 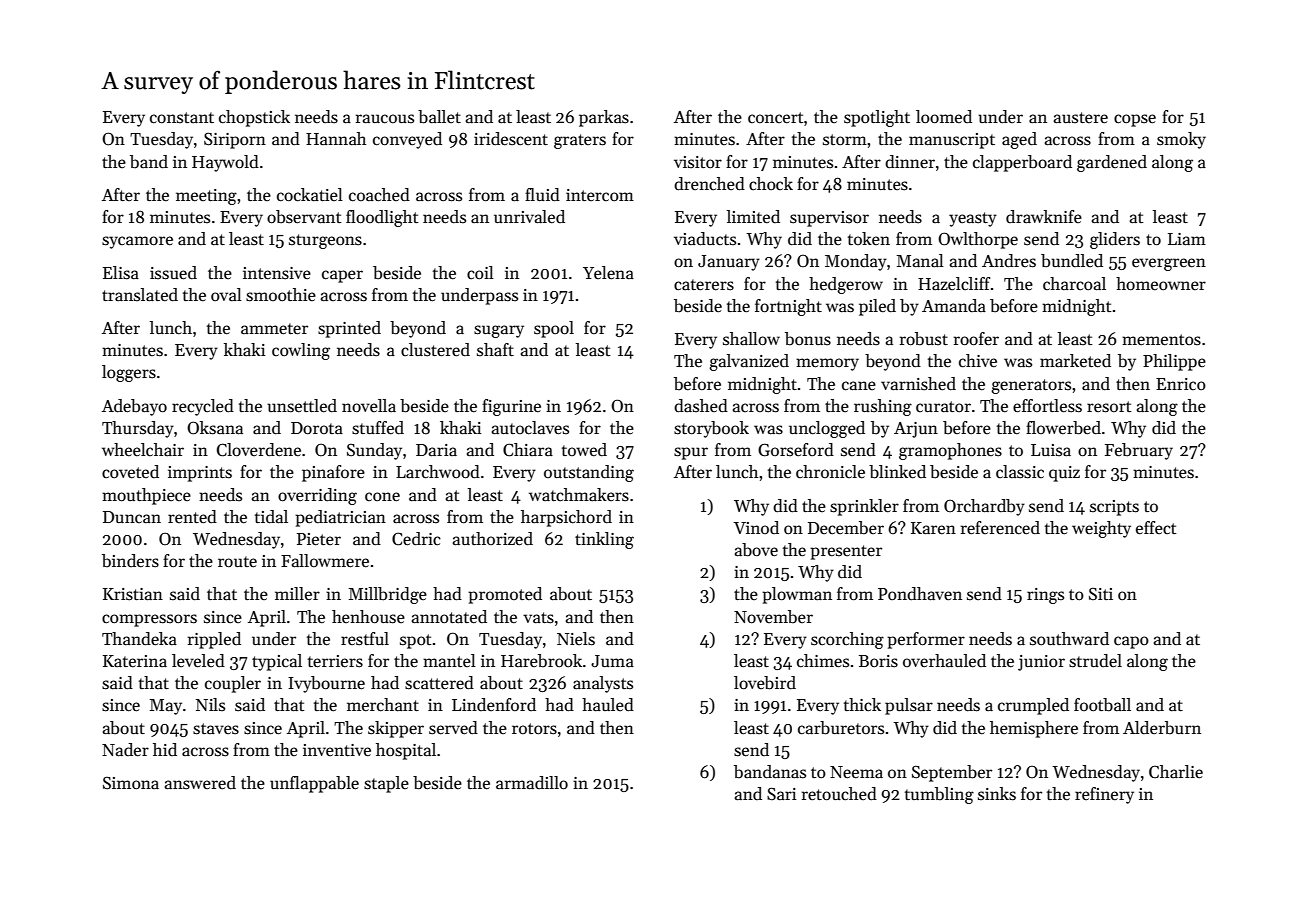 What do you see at coordinates (944, 117) in the image?
I see `loomed` at bounding box center [944, 117].
